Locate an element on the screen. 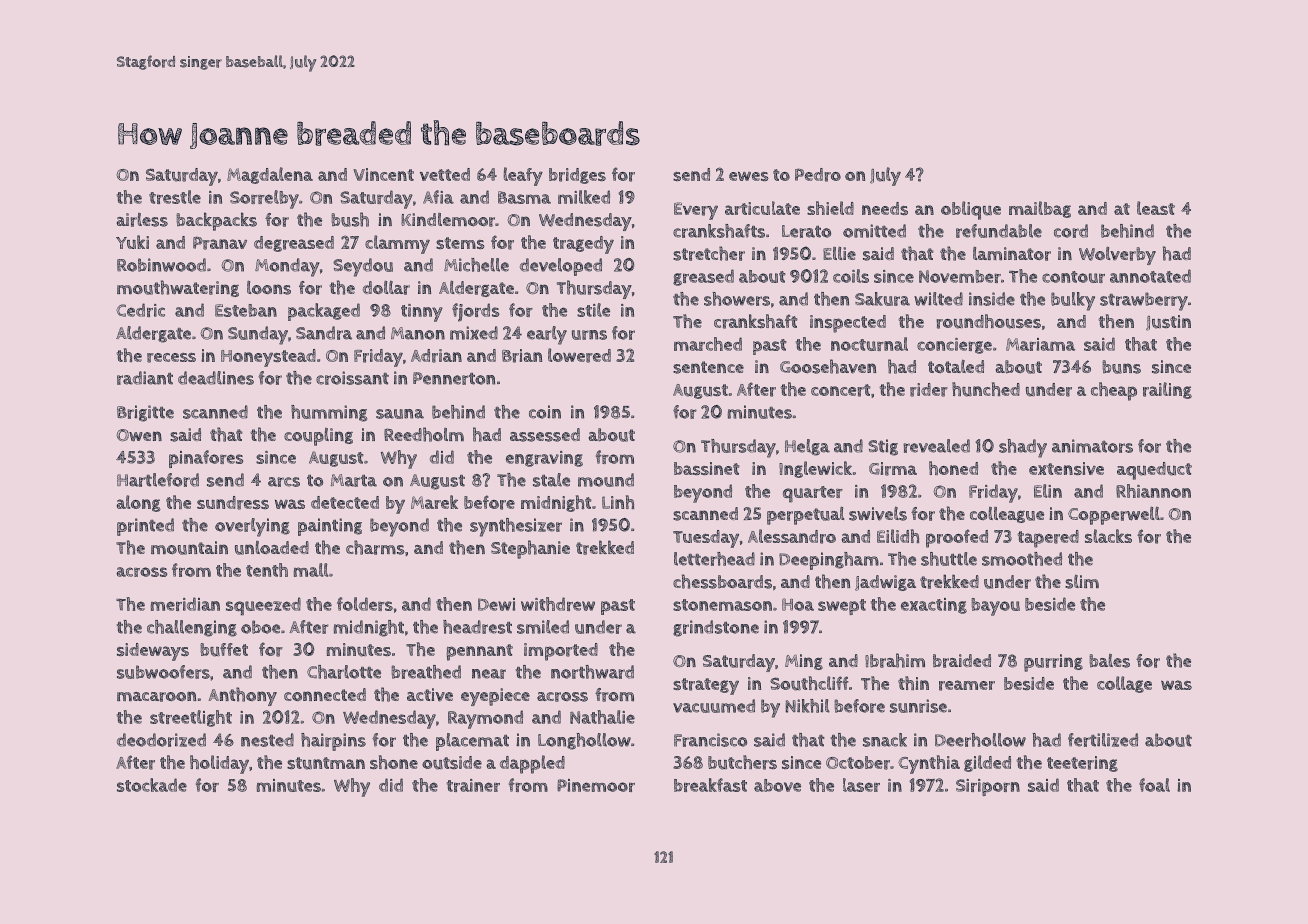 This screenshot has height=924, width=1308. letterhead is located at coordinates (714, 559).
